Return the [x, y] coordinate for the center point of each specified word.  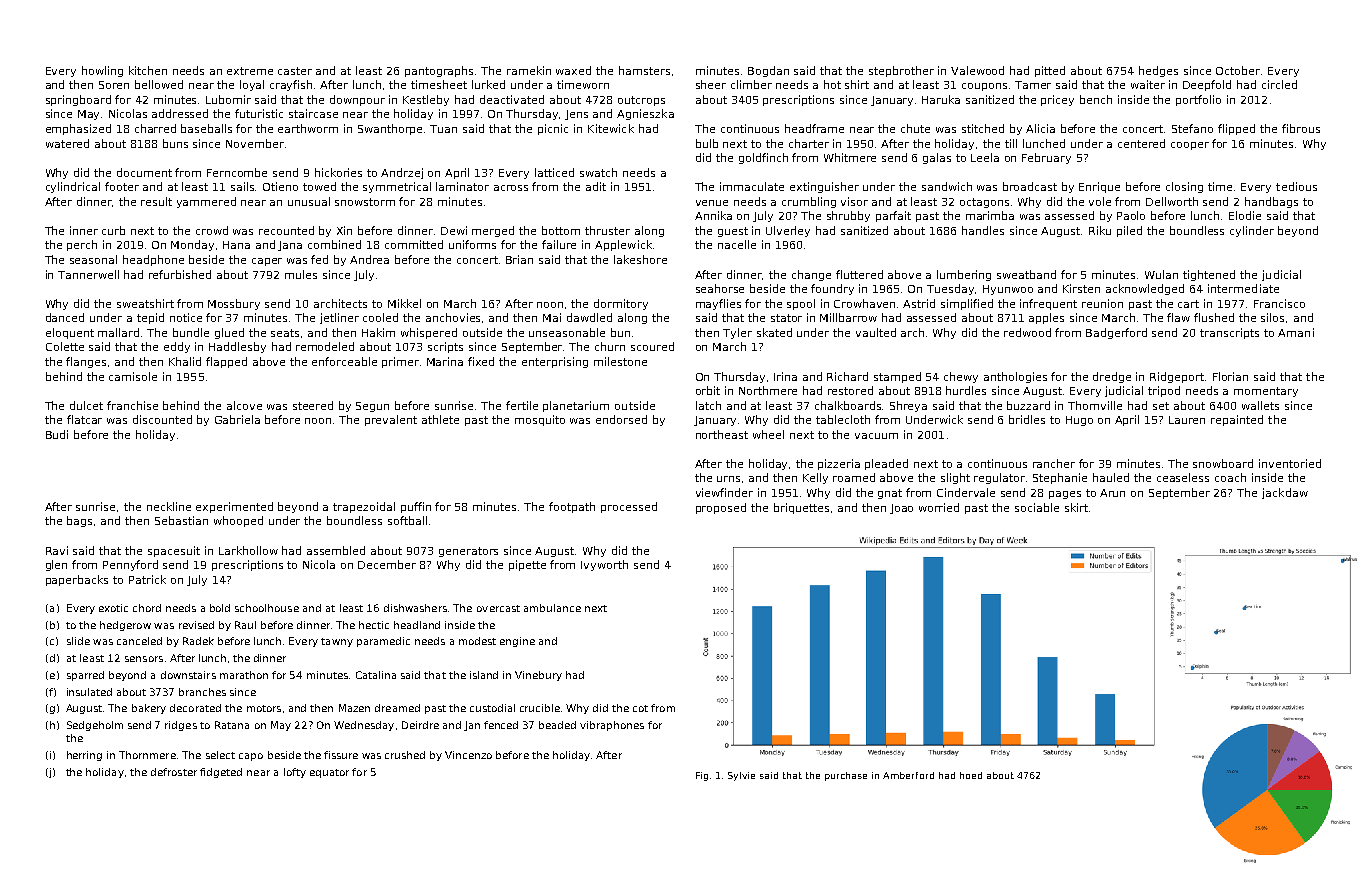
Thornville [1095, 405]
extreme [250, 71]
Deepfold [1207, 85]
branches [202, 692]
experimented [234, 507]
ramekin [529, 70]
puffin [416, 507]
